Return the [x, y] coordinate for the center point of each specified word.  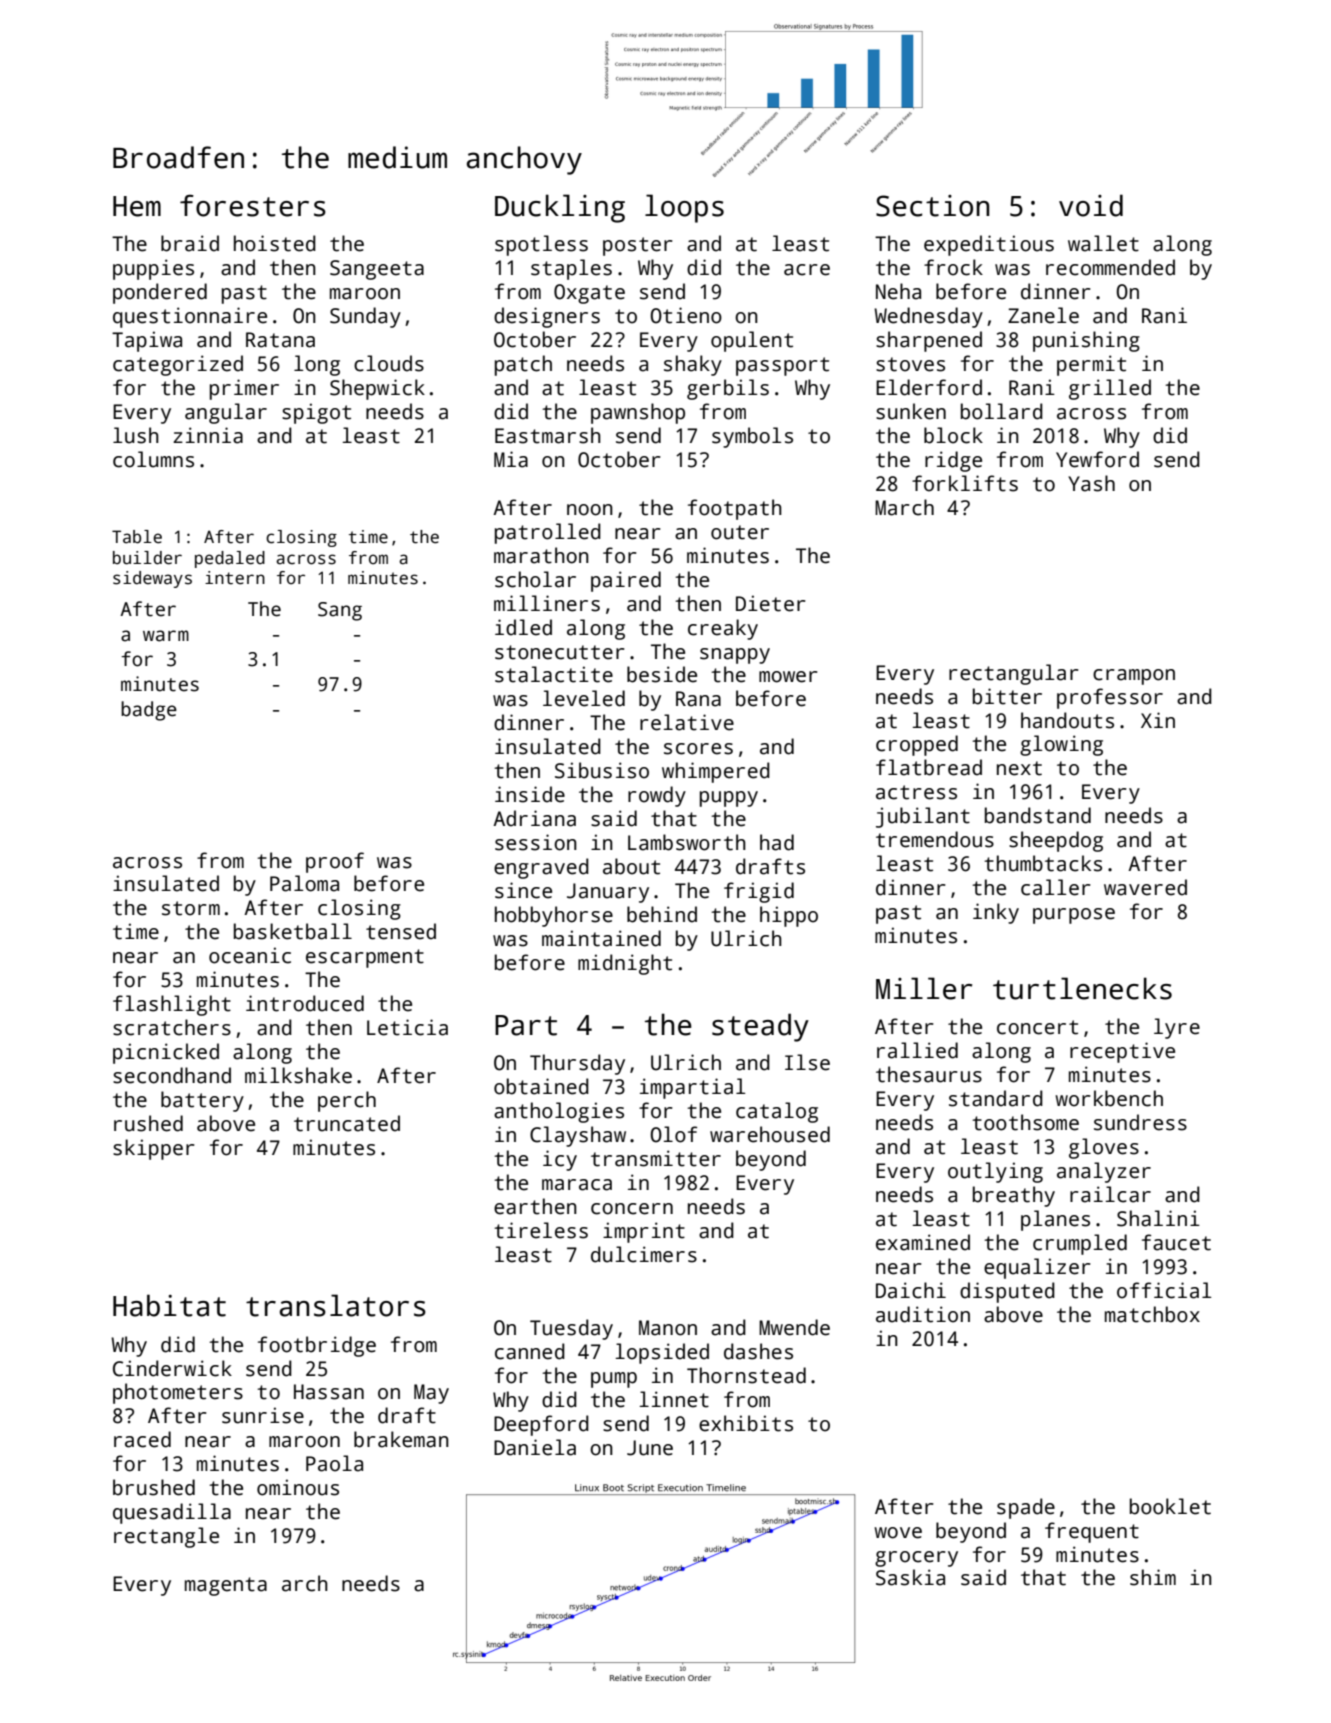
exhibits [746, 1423]
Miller [924, 988]
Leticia [407, 1027]
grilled [1110, 389]
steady [760, 1027]
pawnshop [638, 413]
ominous [298, 1487]
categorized [178, 365]
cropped [917, 745]
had [777, 842]
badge [149, 711]
